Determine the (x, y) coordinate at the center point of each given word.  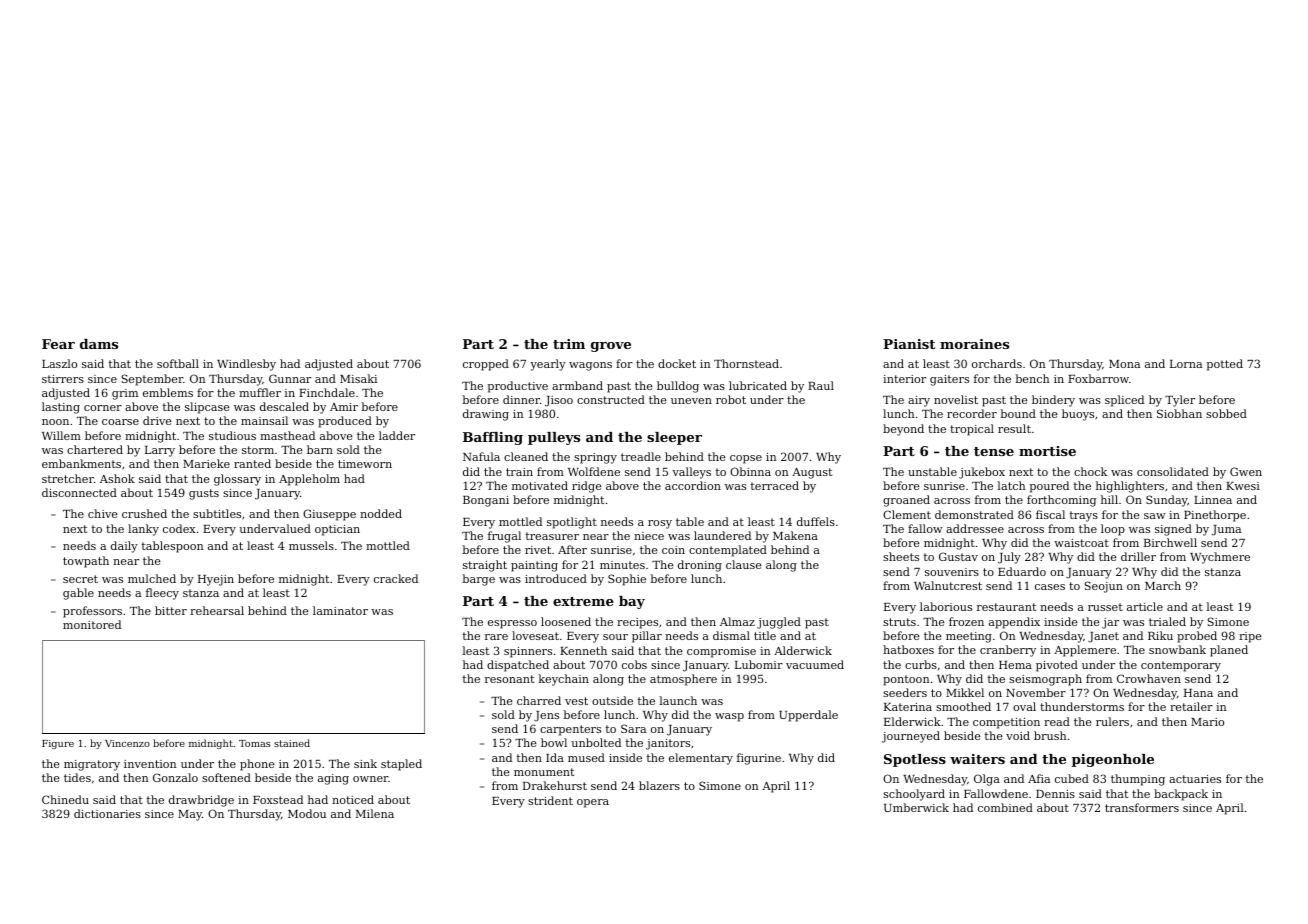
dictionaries (107, 813)
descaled (284, 406)
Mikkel (965, 692)
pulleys (554, 438)
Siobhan (1179, 413)
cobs (634, 664)
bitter (171, 610)
